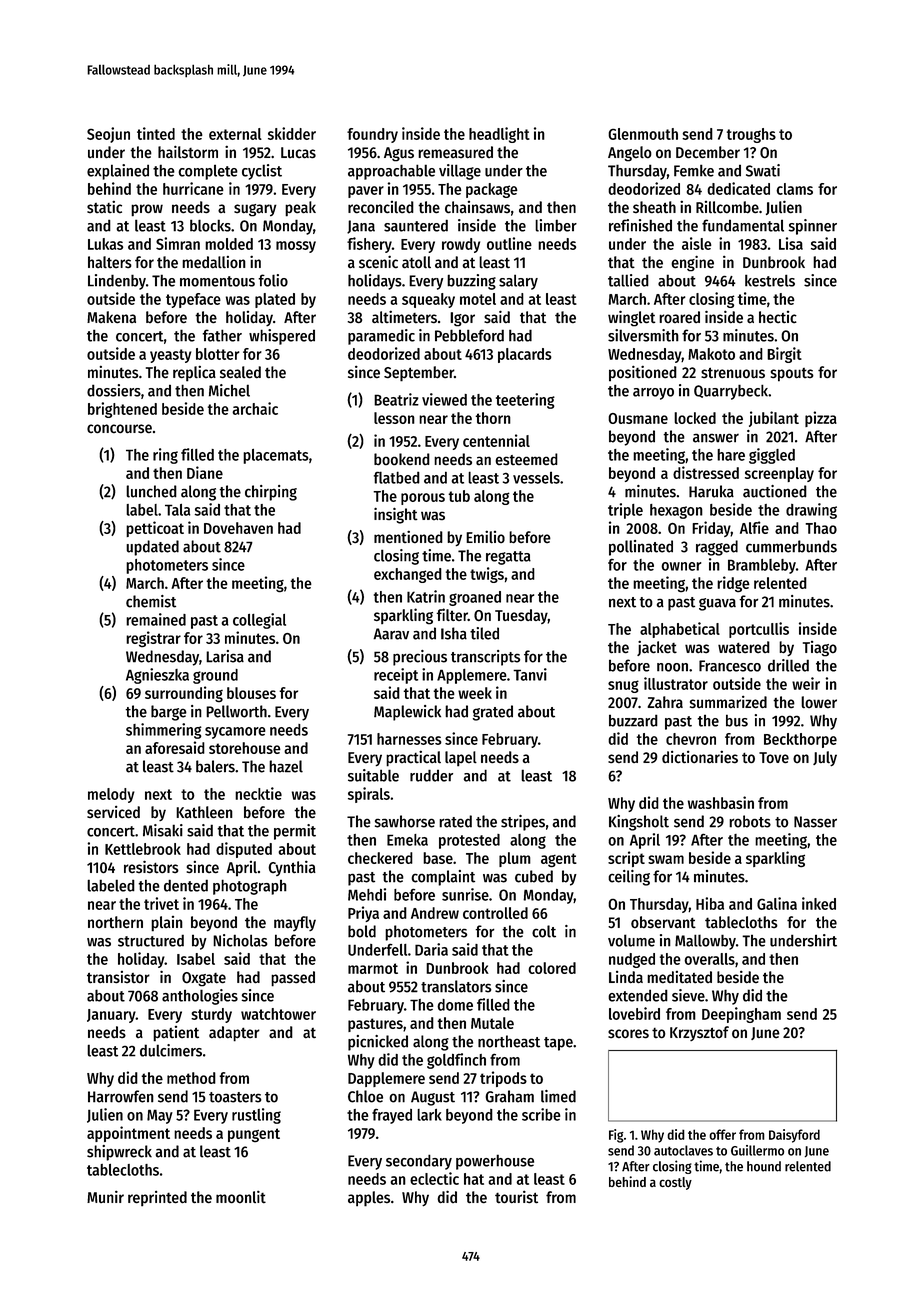 The height and width of the image is (1308, 924). What do you see at coordinates (784, 355) in the image?
I see `Birgit` at bounding box center [784, 355].
